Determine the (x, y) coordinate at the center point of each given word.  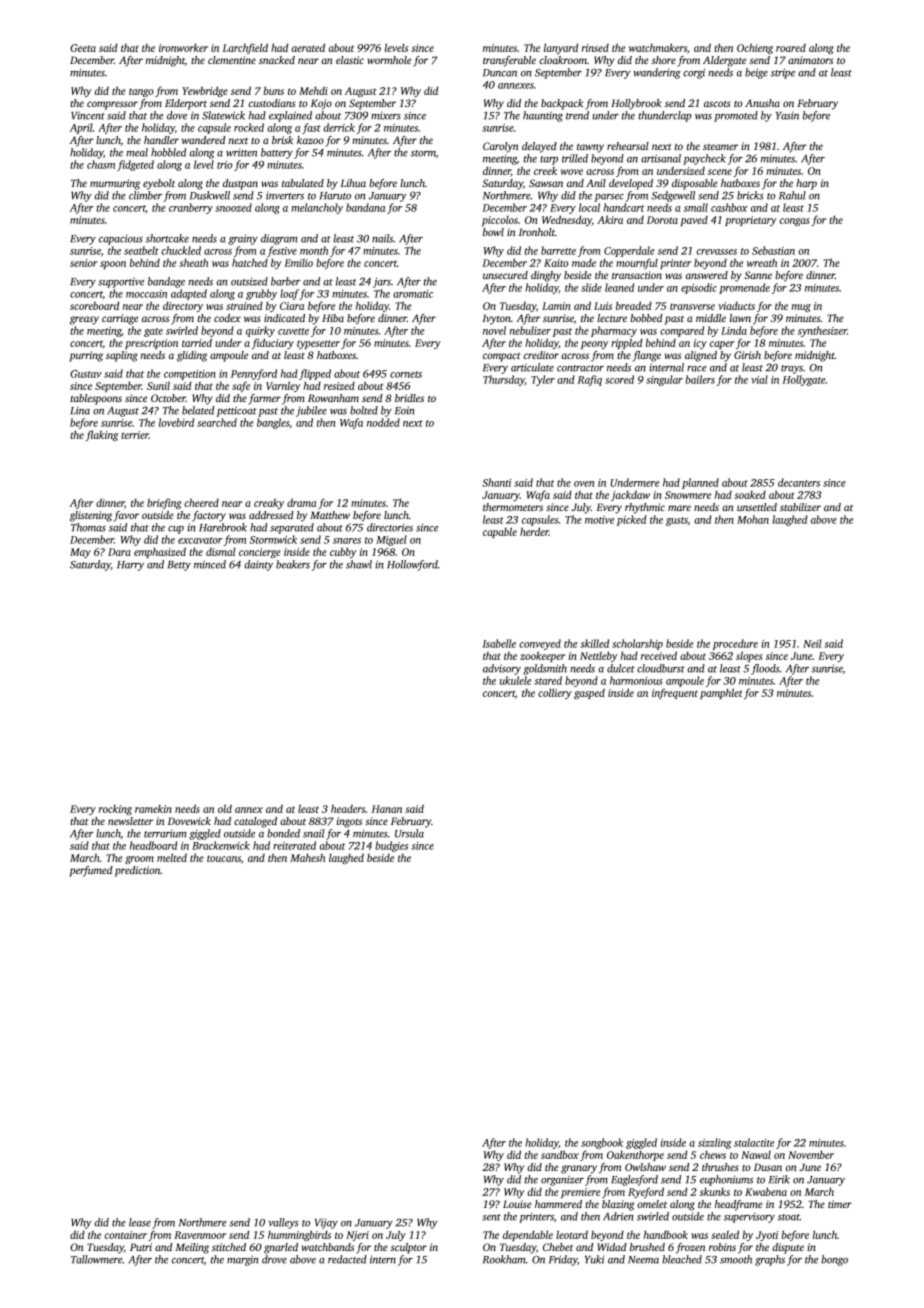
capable (500, 532)
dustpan (240, 184)
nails (382, 238)
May (80, 553)
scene (720, 172)
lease (140, 1222)
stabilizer (800, 507)
